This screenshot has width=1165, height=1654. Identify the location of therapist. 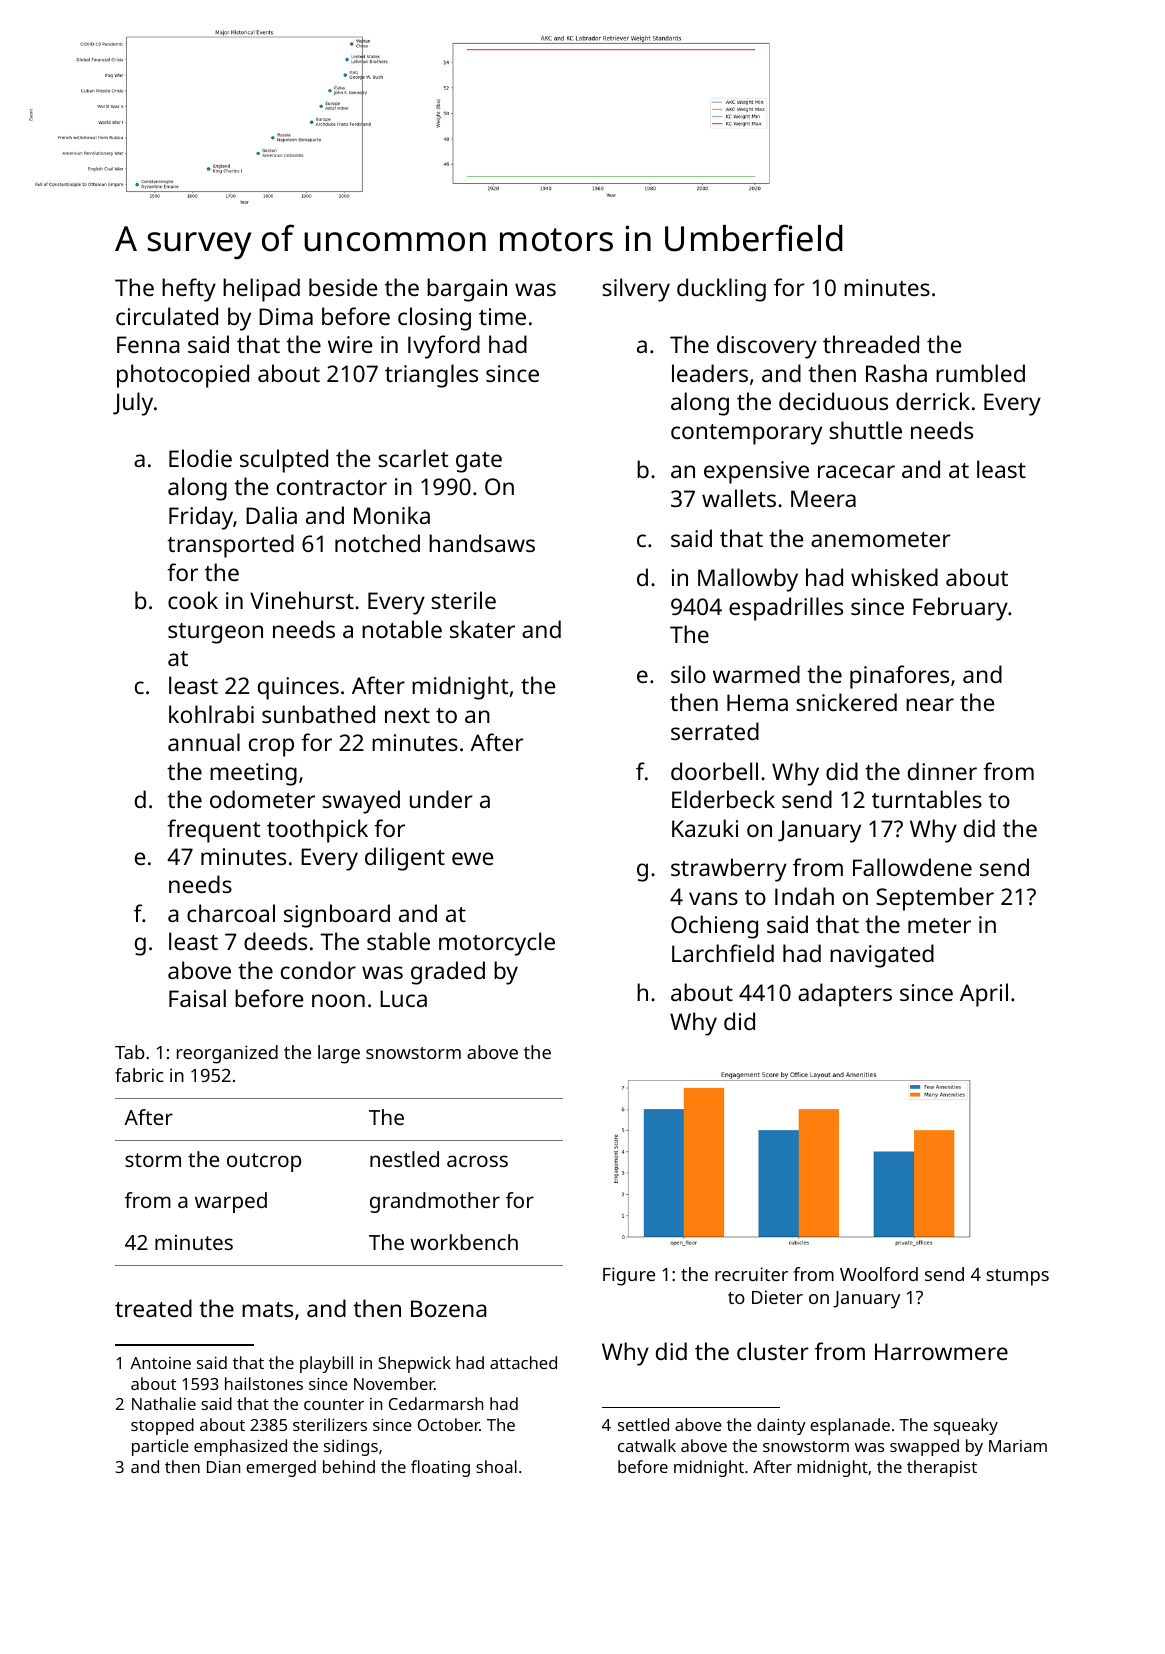
(942, 1468).
